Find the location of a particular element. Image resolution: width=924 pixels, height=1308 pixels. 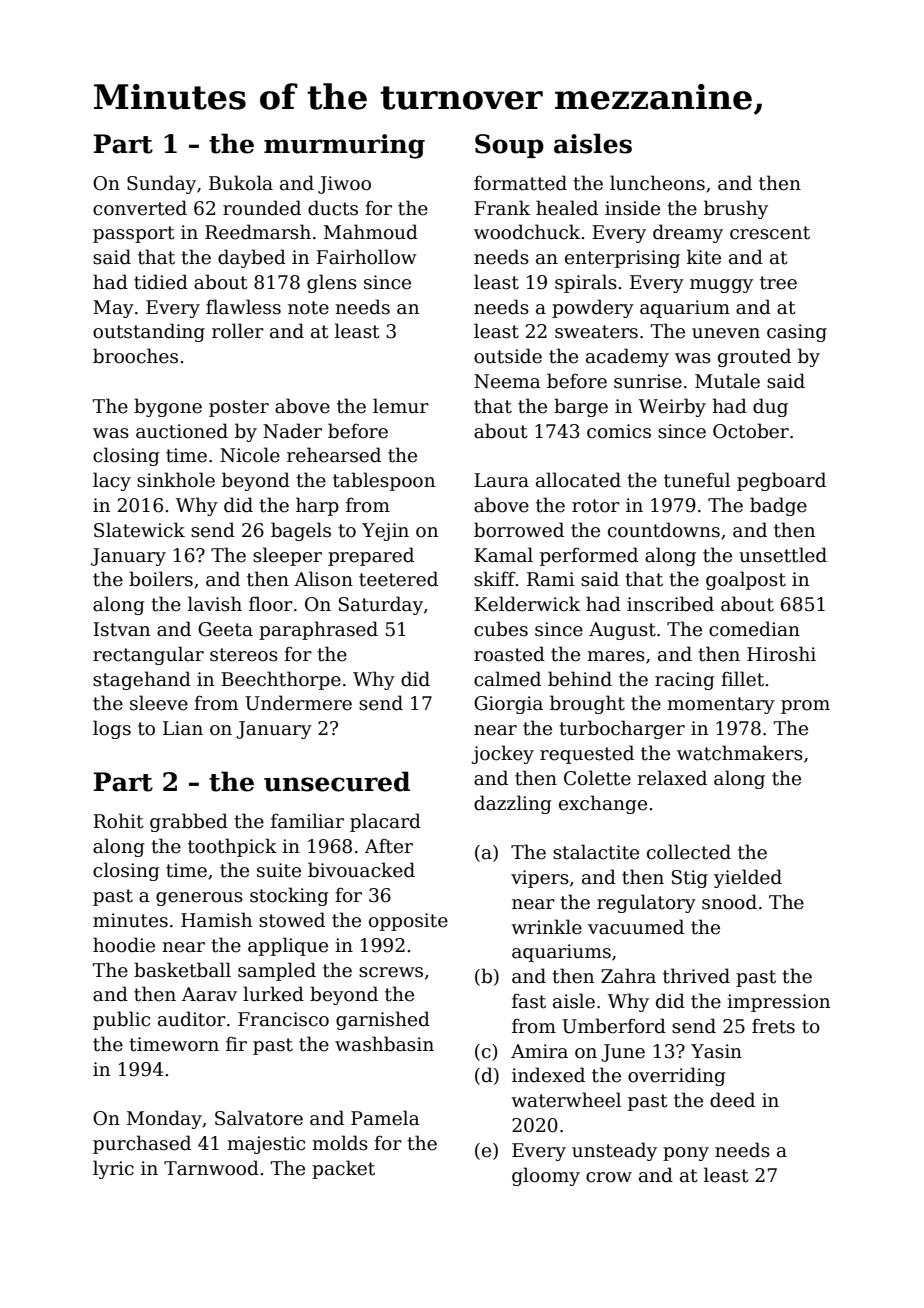

flawless is located at coordinates (243, 307).
